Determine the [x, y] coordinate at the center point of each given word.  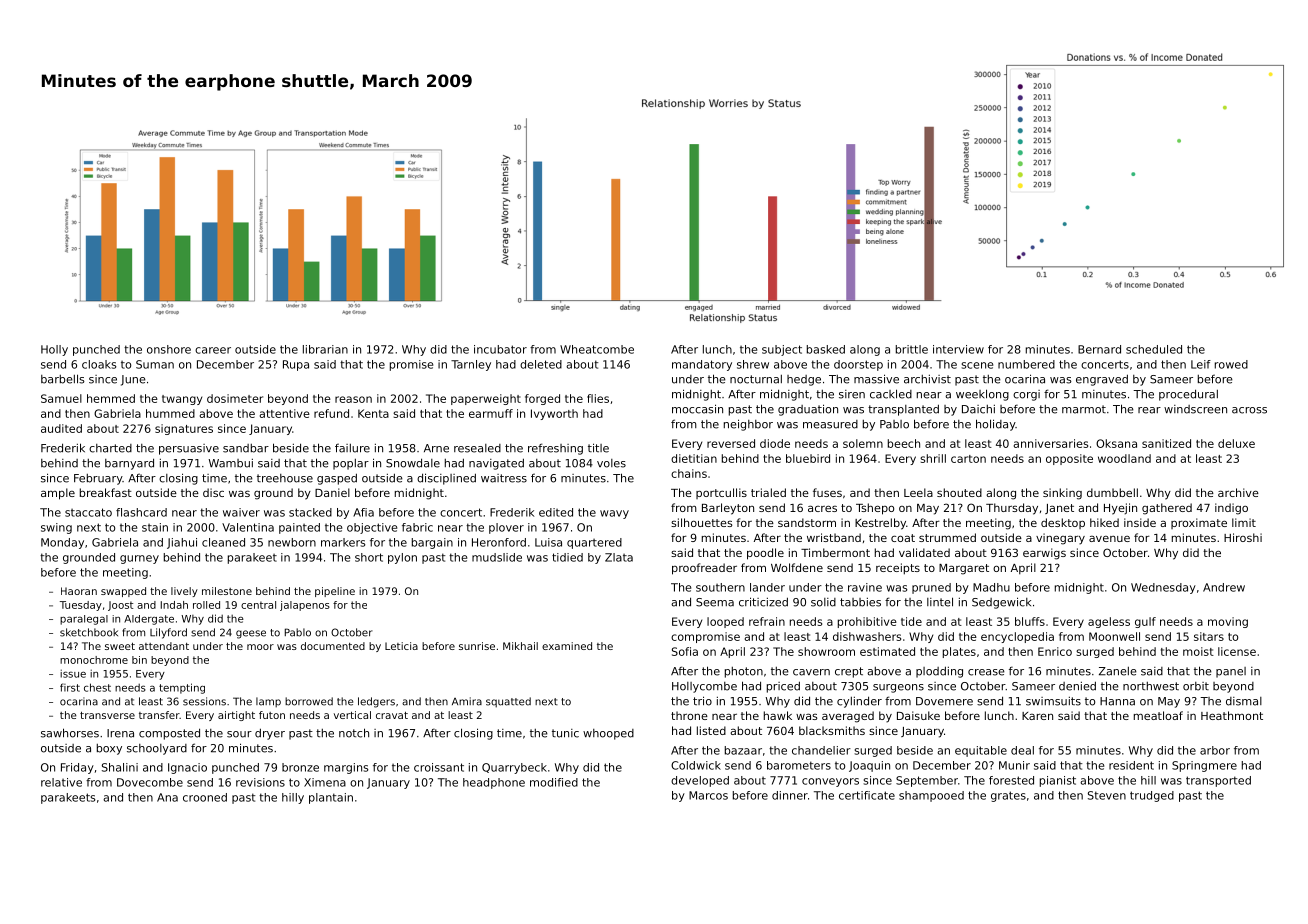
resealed [477, 448]
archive [1238, 492]
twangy [182, 400]
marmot [1084, 409]
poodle [765, 554]
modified [554, 782]
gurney [139, 559]
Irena [120, 733]
